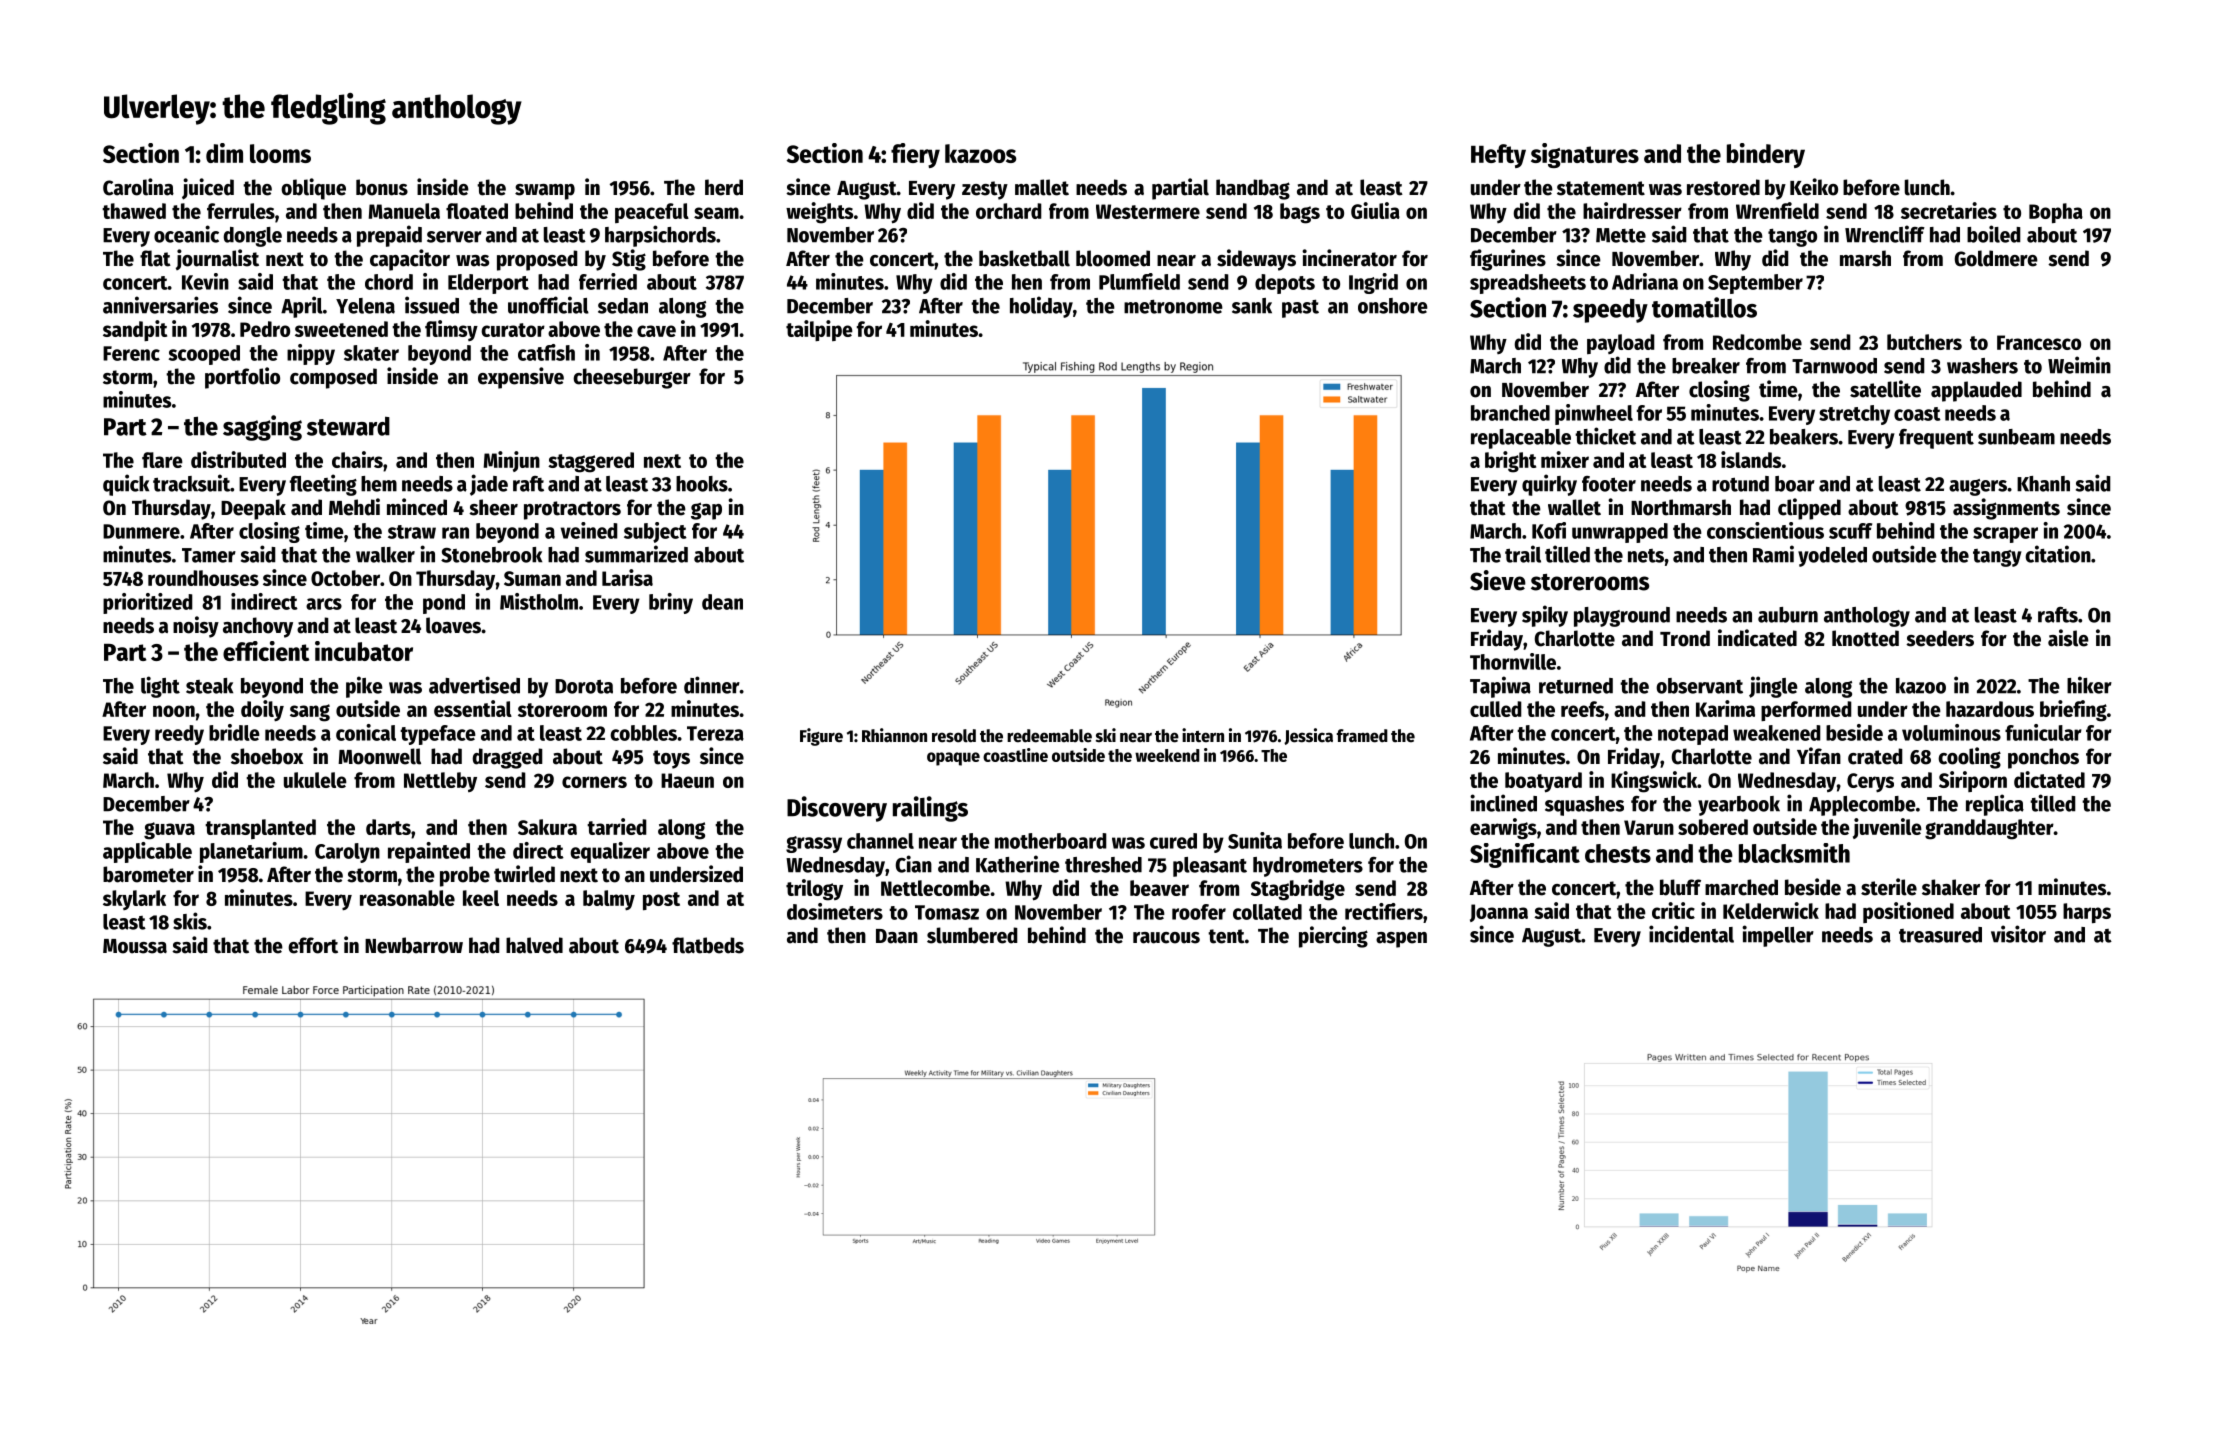 Image resolution: width=2214 pixels, height=1433 pixels. Describe the element at coordinates (507, 758) in the screenshot. I see `dragged` at that location.
